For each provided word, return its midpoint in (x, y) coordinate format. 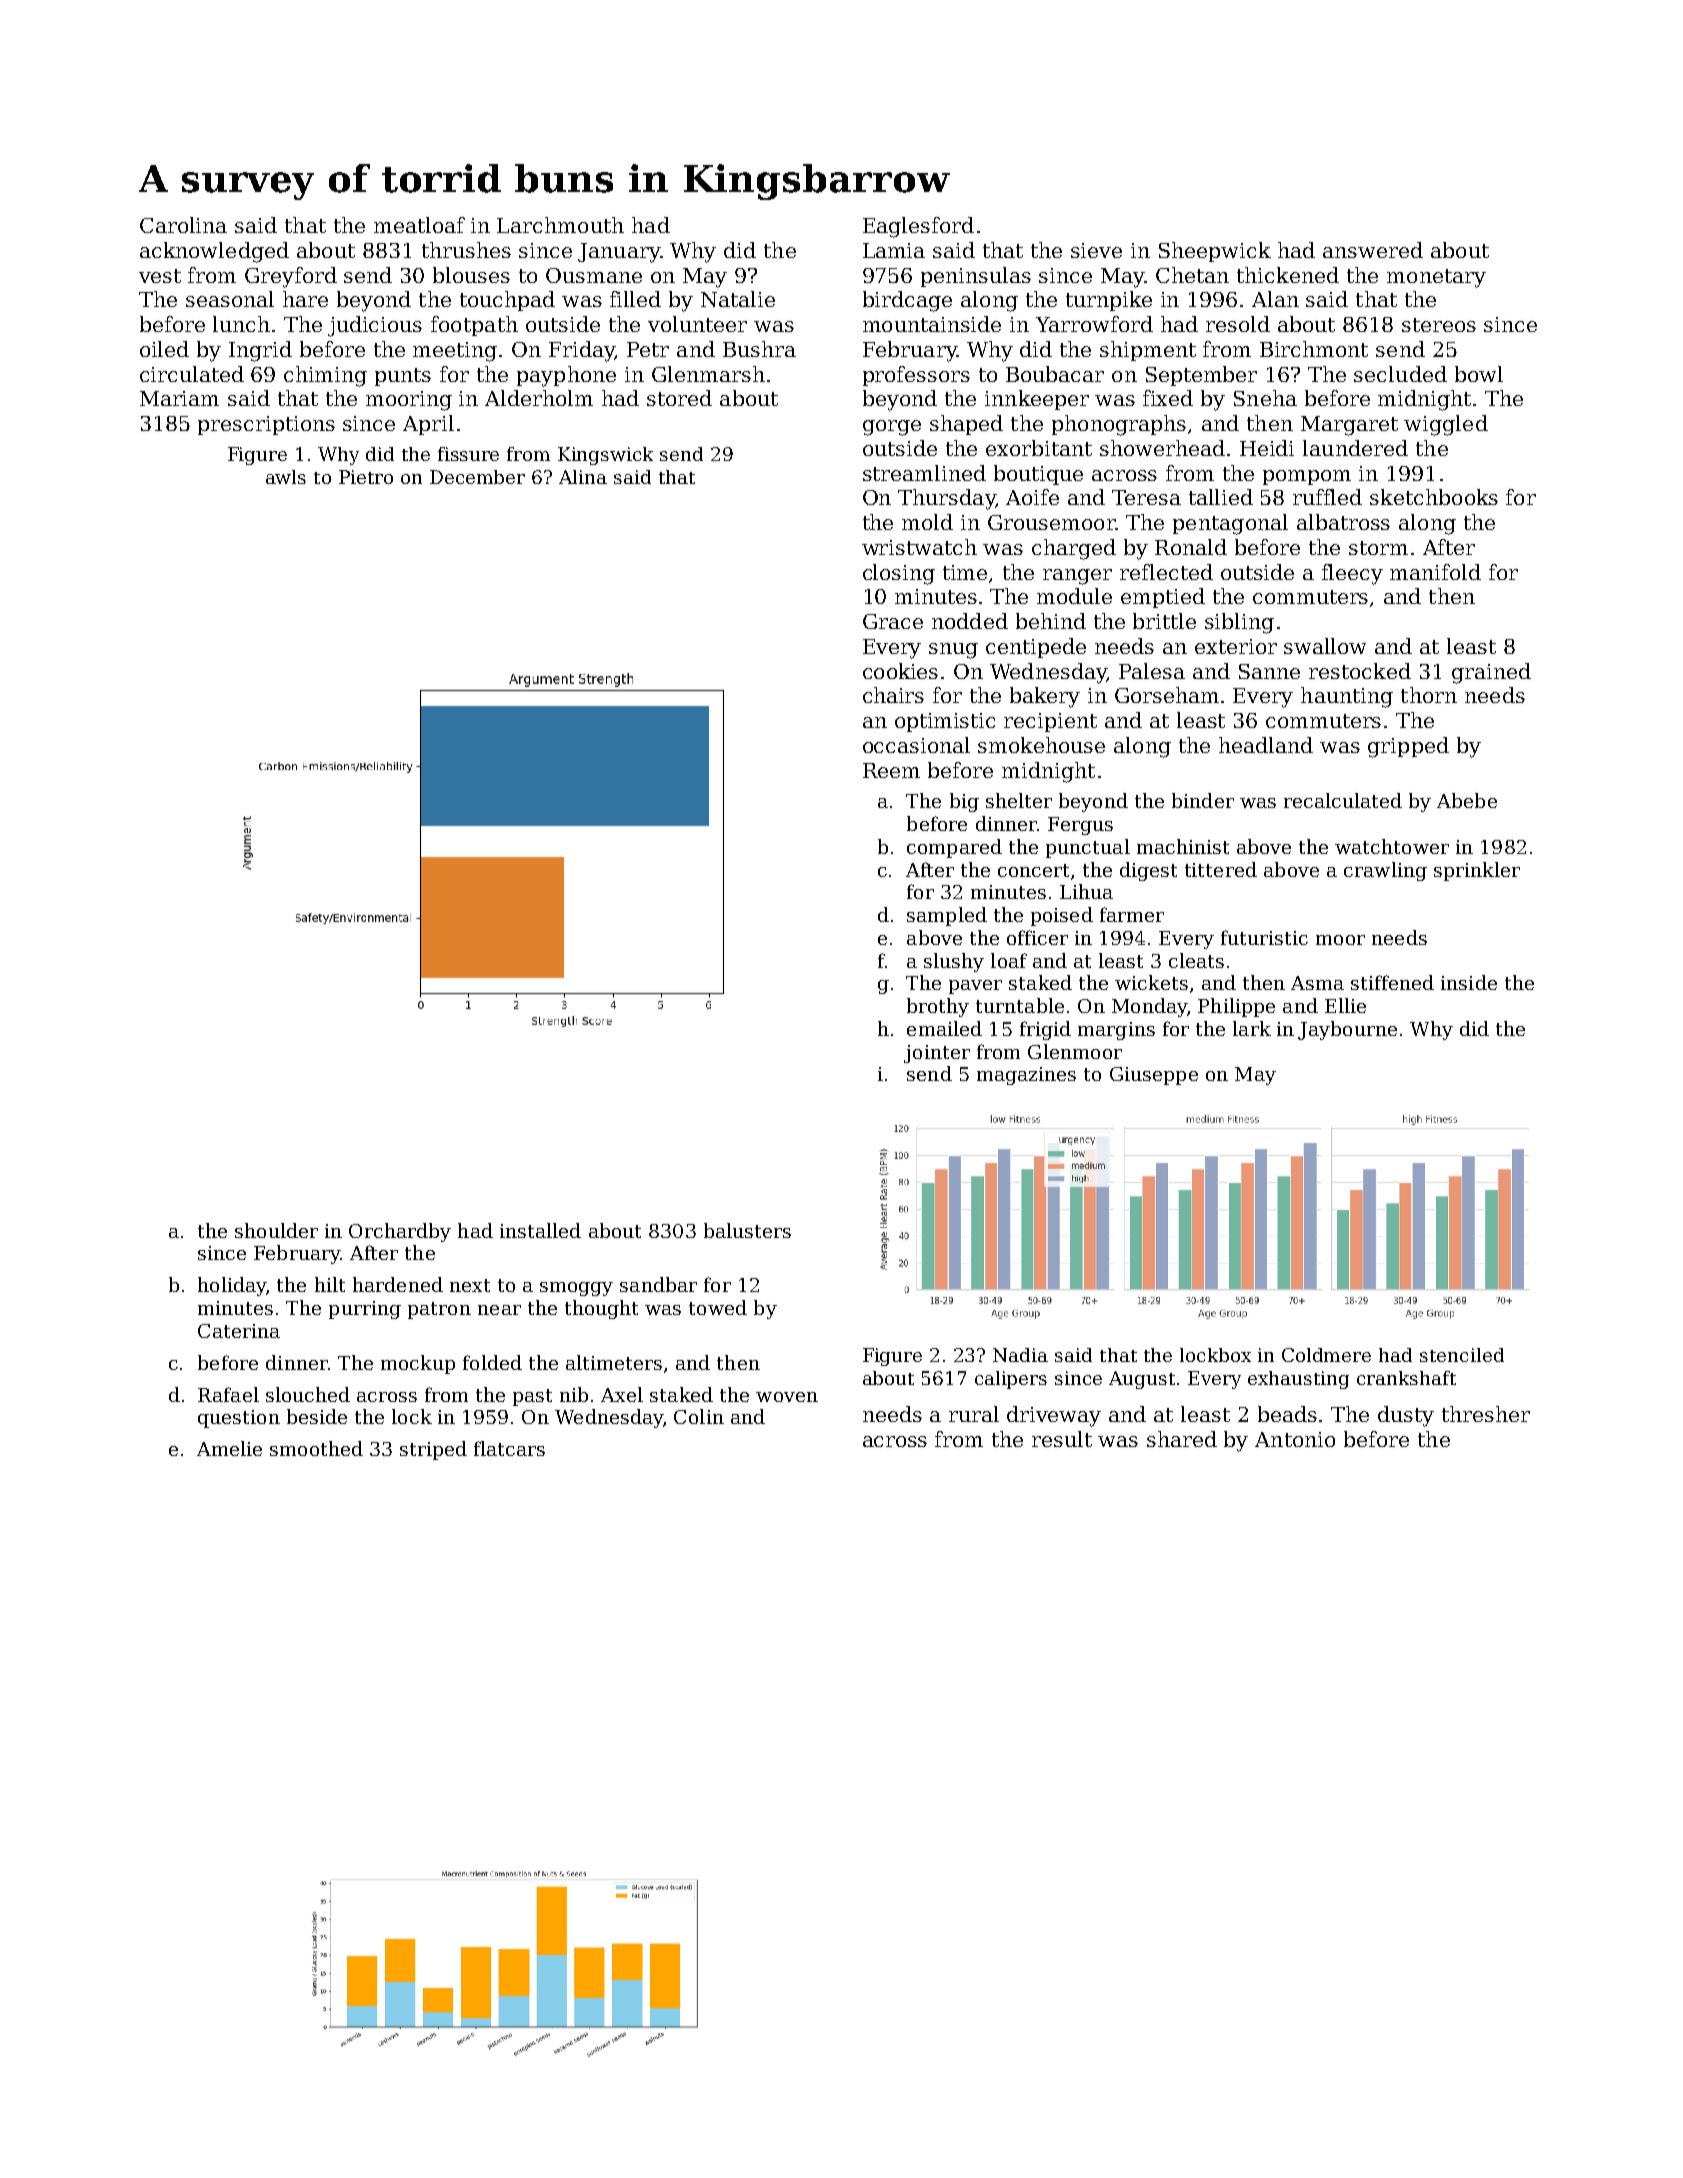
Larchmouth (560, 225)
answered (1373, 250)
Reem (891, 770)
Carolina (183, 225)
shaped (966, 425)
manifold (1435, 572)
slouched (308, 1394)
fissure (468, 454)
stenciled (1462, 1355)
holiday (232, 1286)
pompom (1307, 477)
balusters (747, 1230)
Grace (893, 621)
